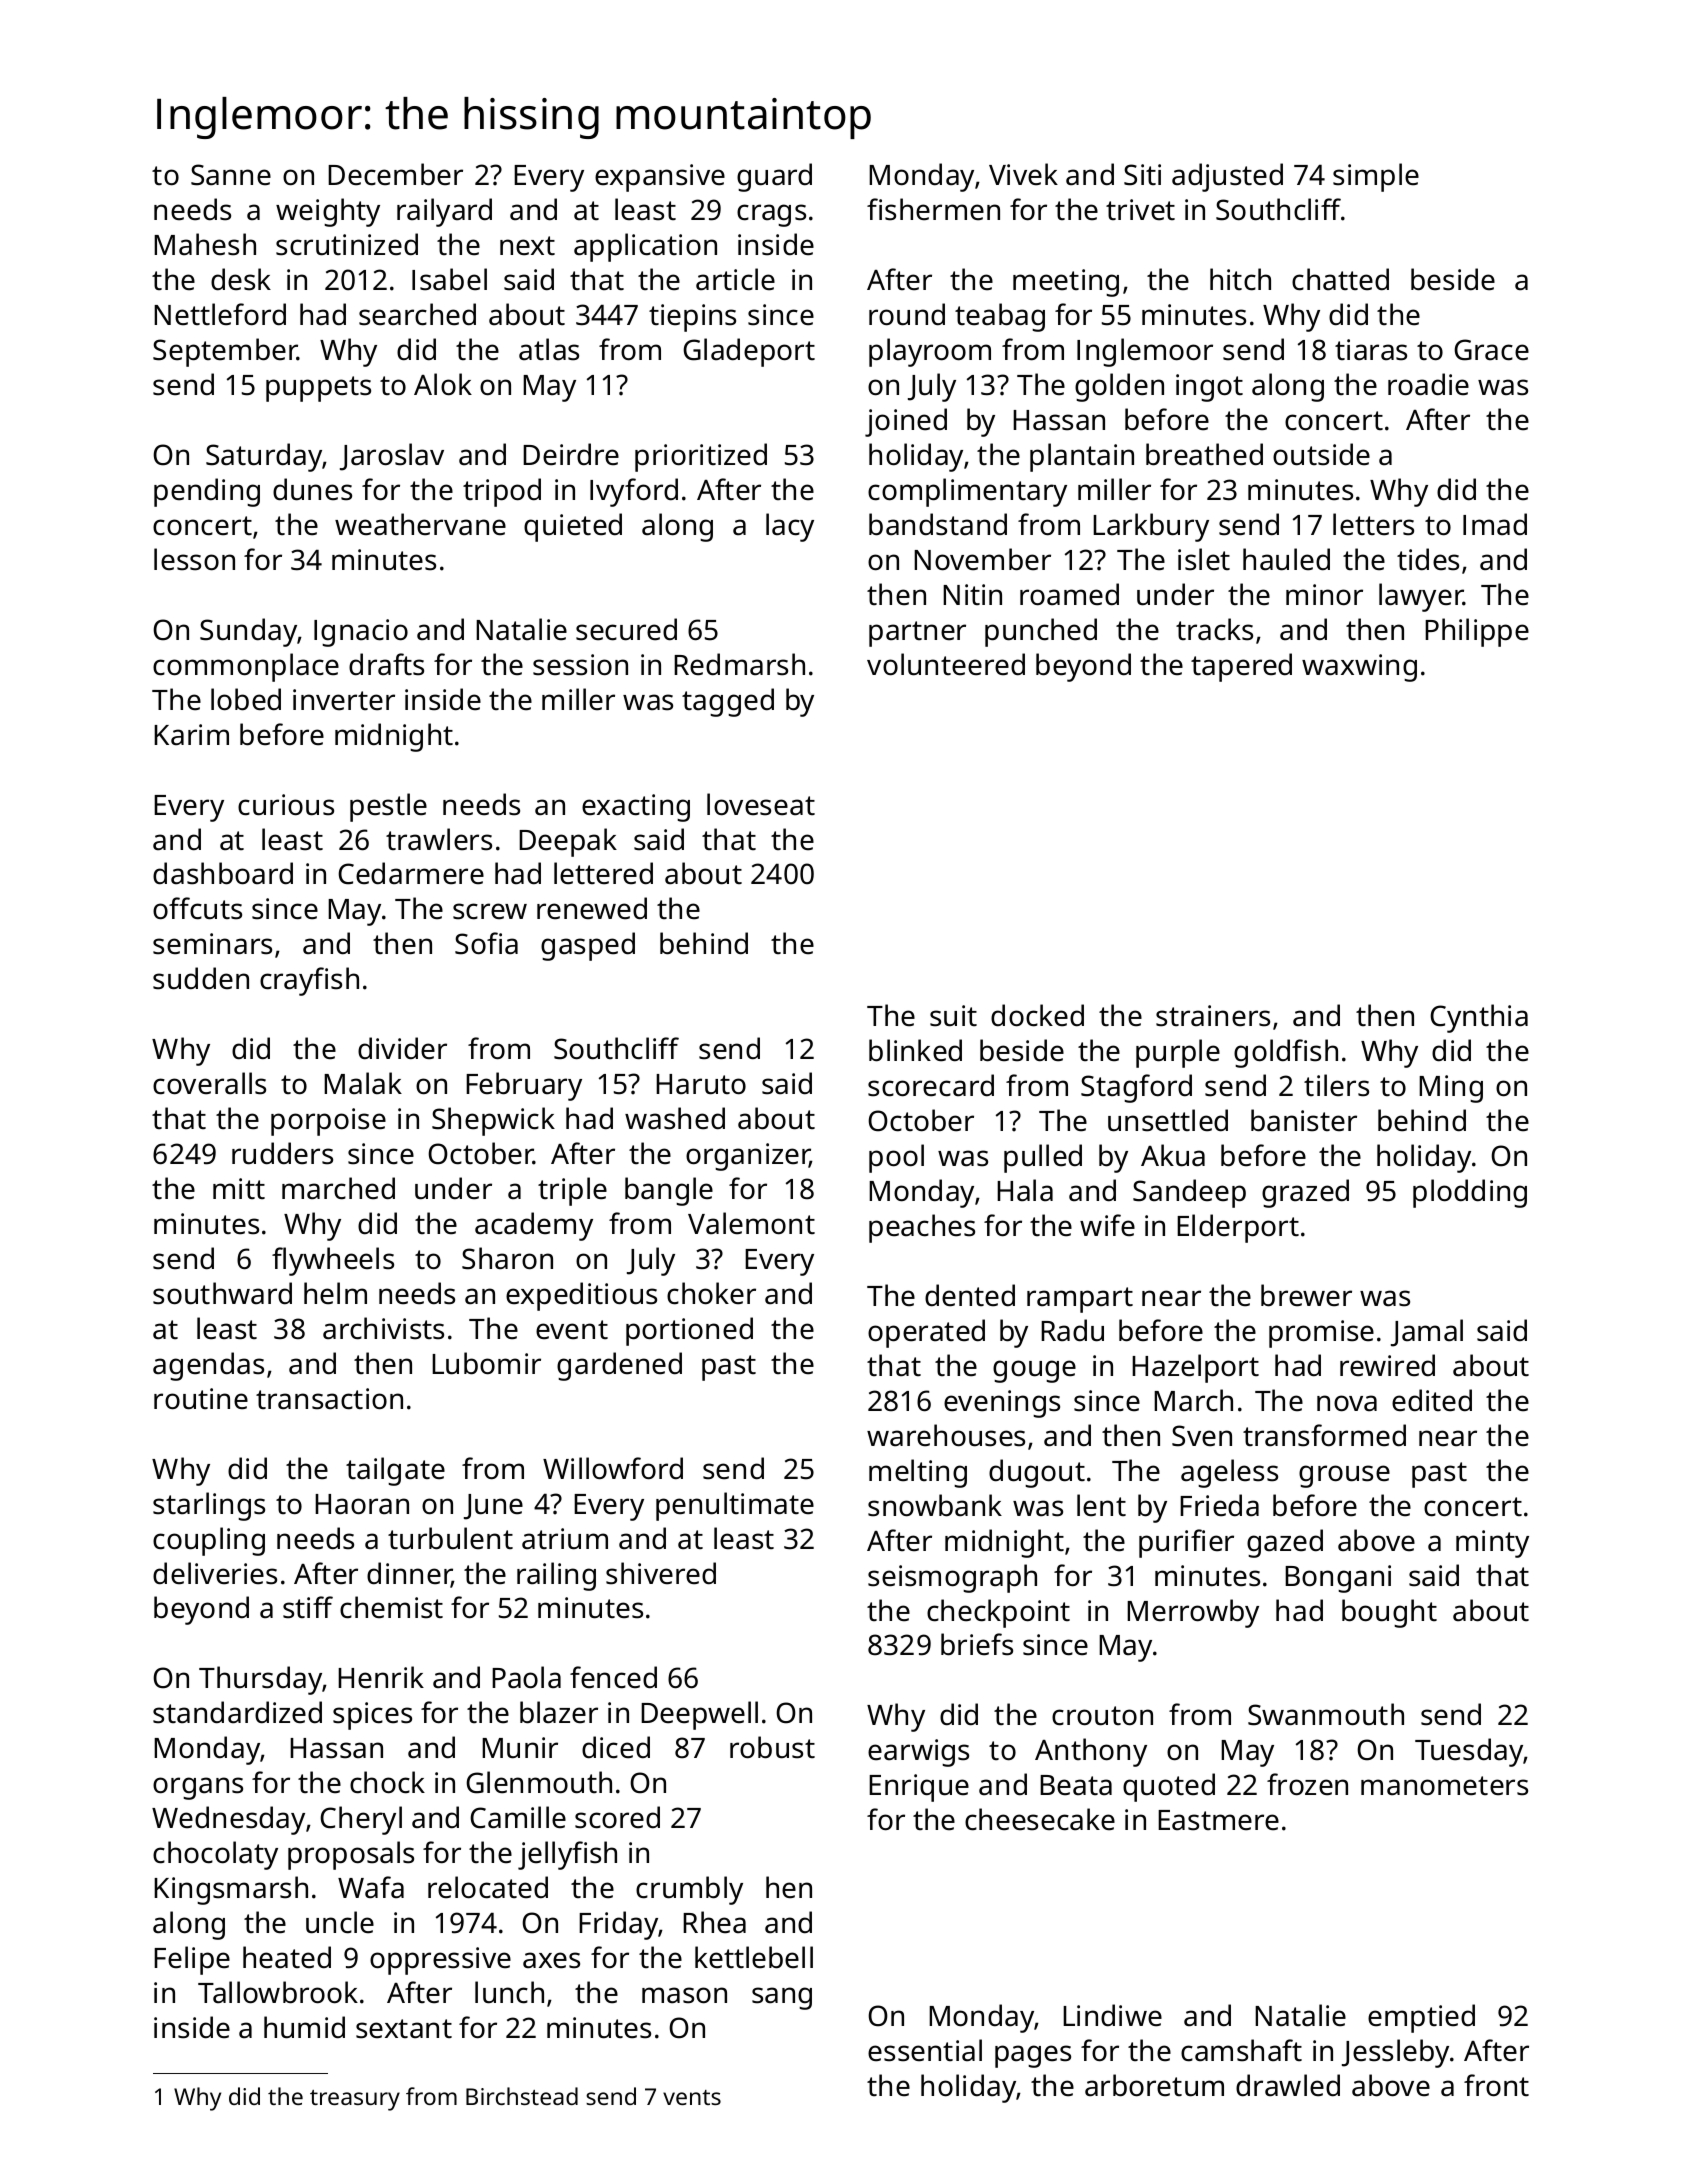 This page has width=1683, height=2178. Describe the element at coordinates (194, 559) in the page. I see `lesson` at that location.
